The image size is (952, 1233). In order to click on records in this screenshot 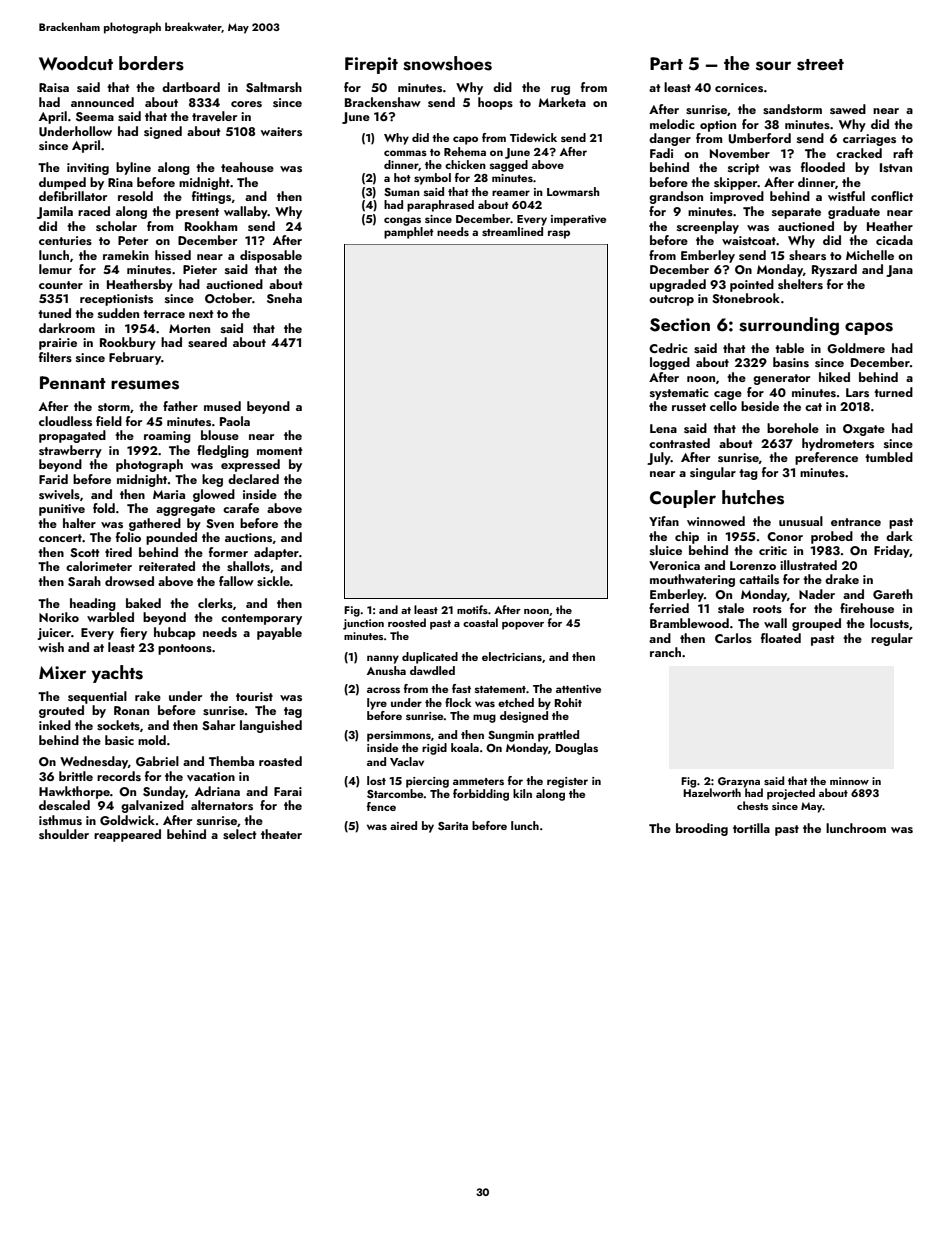, I will do `click(119, 776)`.
